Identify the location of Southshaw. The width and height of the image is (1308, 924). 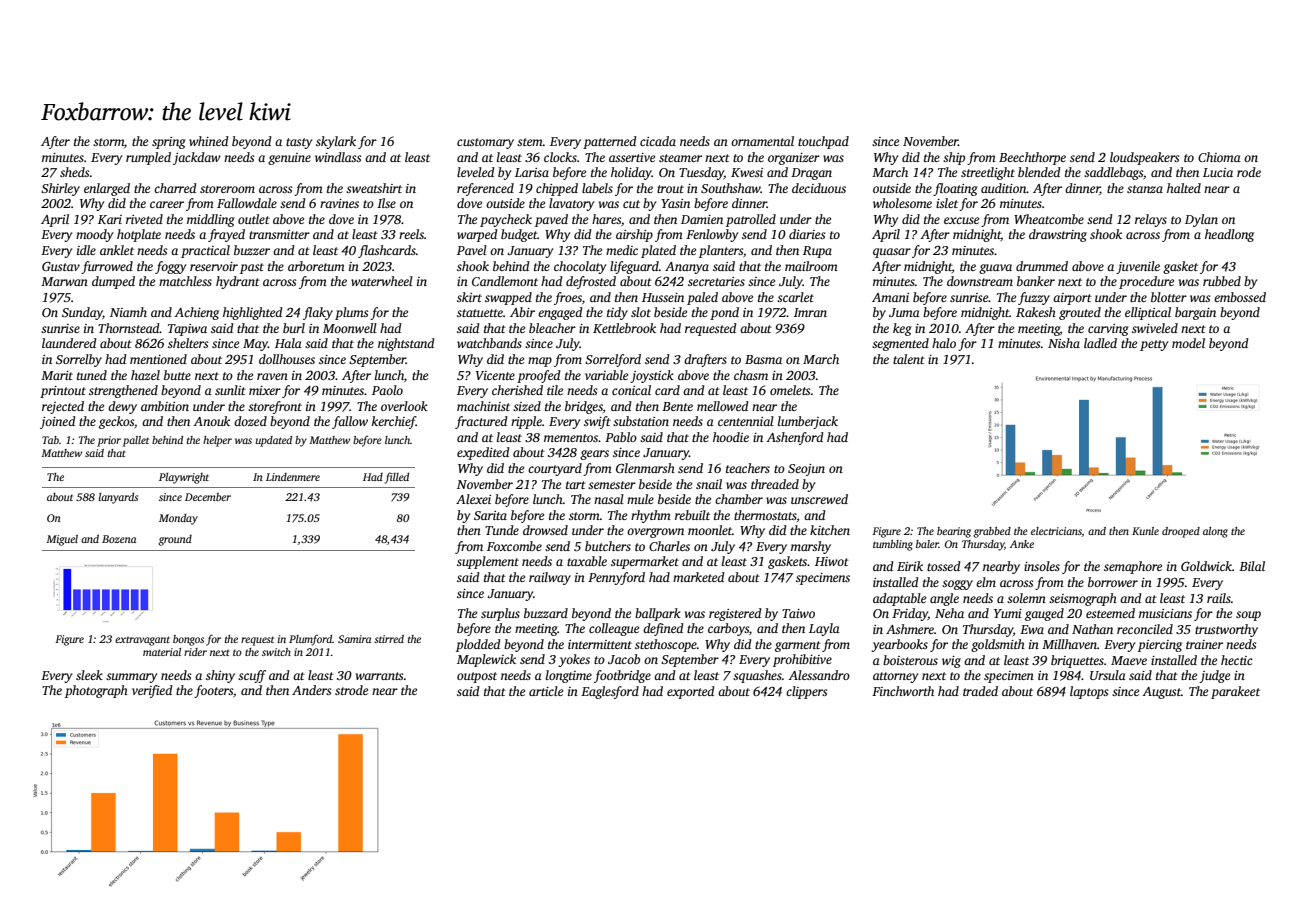
(731, 188).
